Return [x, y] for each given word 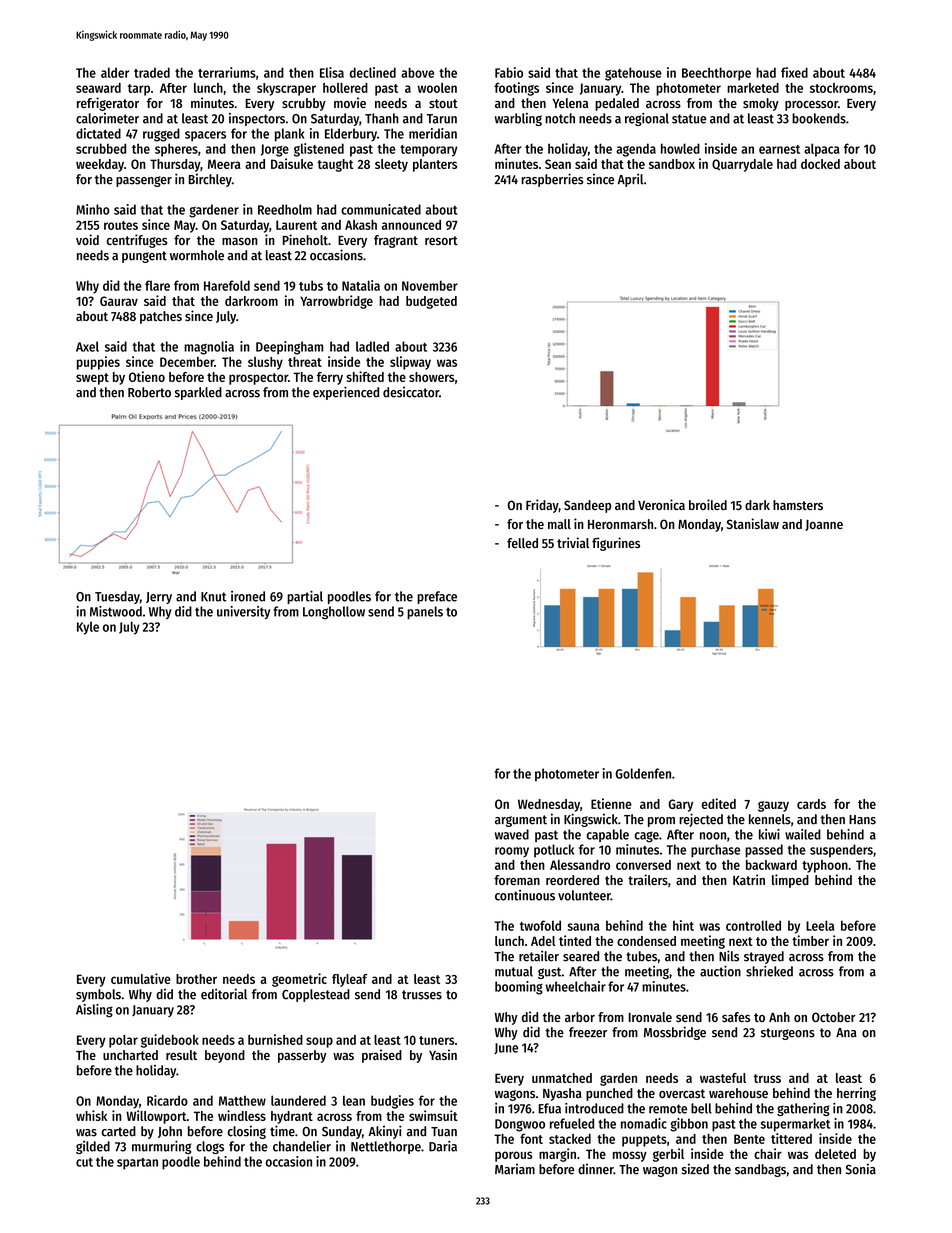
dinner [596, 1169]
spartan [137, 1164]
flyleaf [349, 980]
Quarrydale [742, 165]
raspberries [552, 180]
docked [820, 164]
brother [196, 979]
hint [683, 925]
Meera [224, 164]
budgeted [431, 302]
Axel [87, 346]
